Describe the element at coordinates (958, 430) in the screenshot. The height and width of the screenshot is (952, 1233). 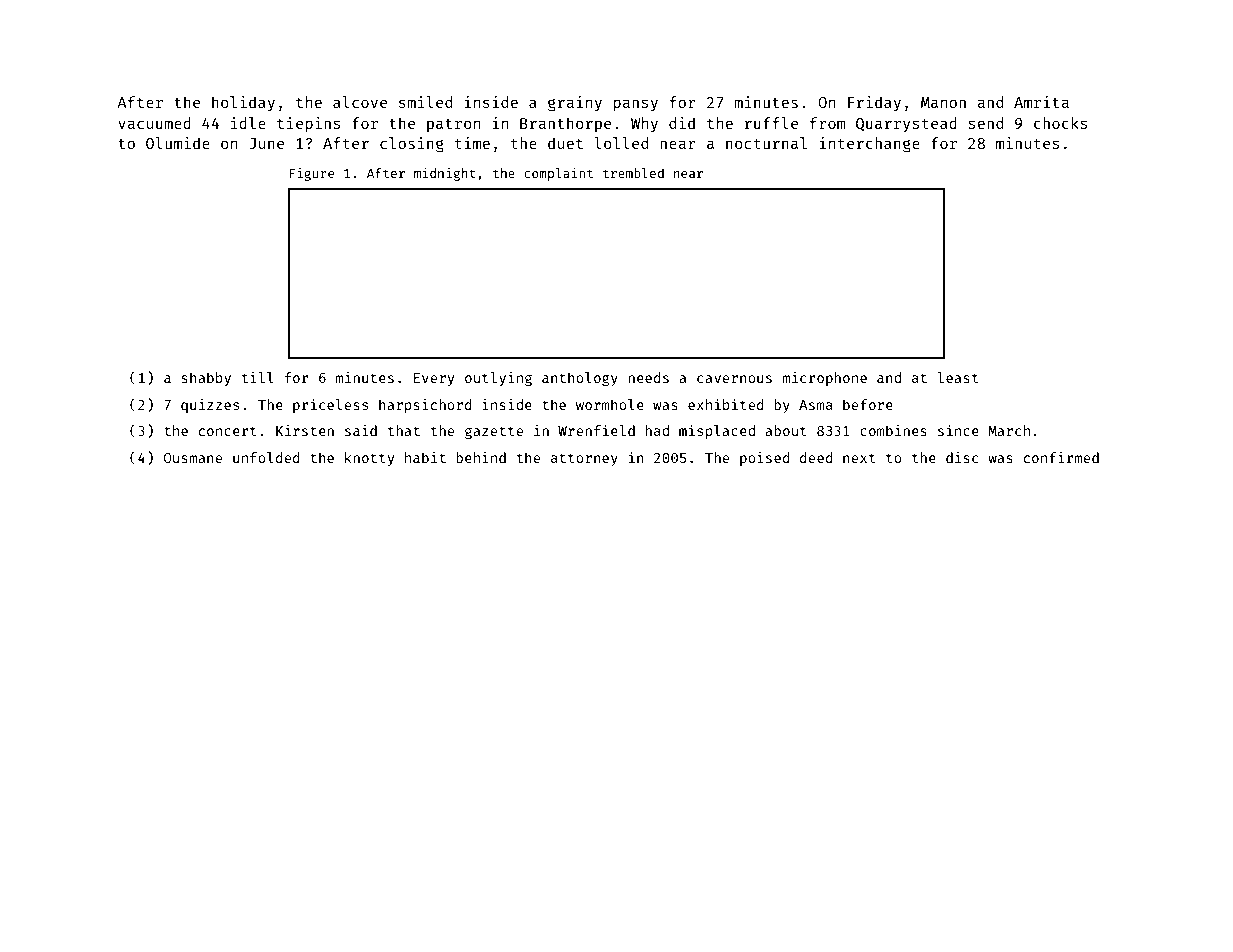
I see `since` at that location.
